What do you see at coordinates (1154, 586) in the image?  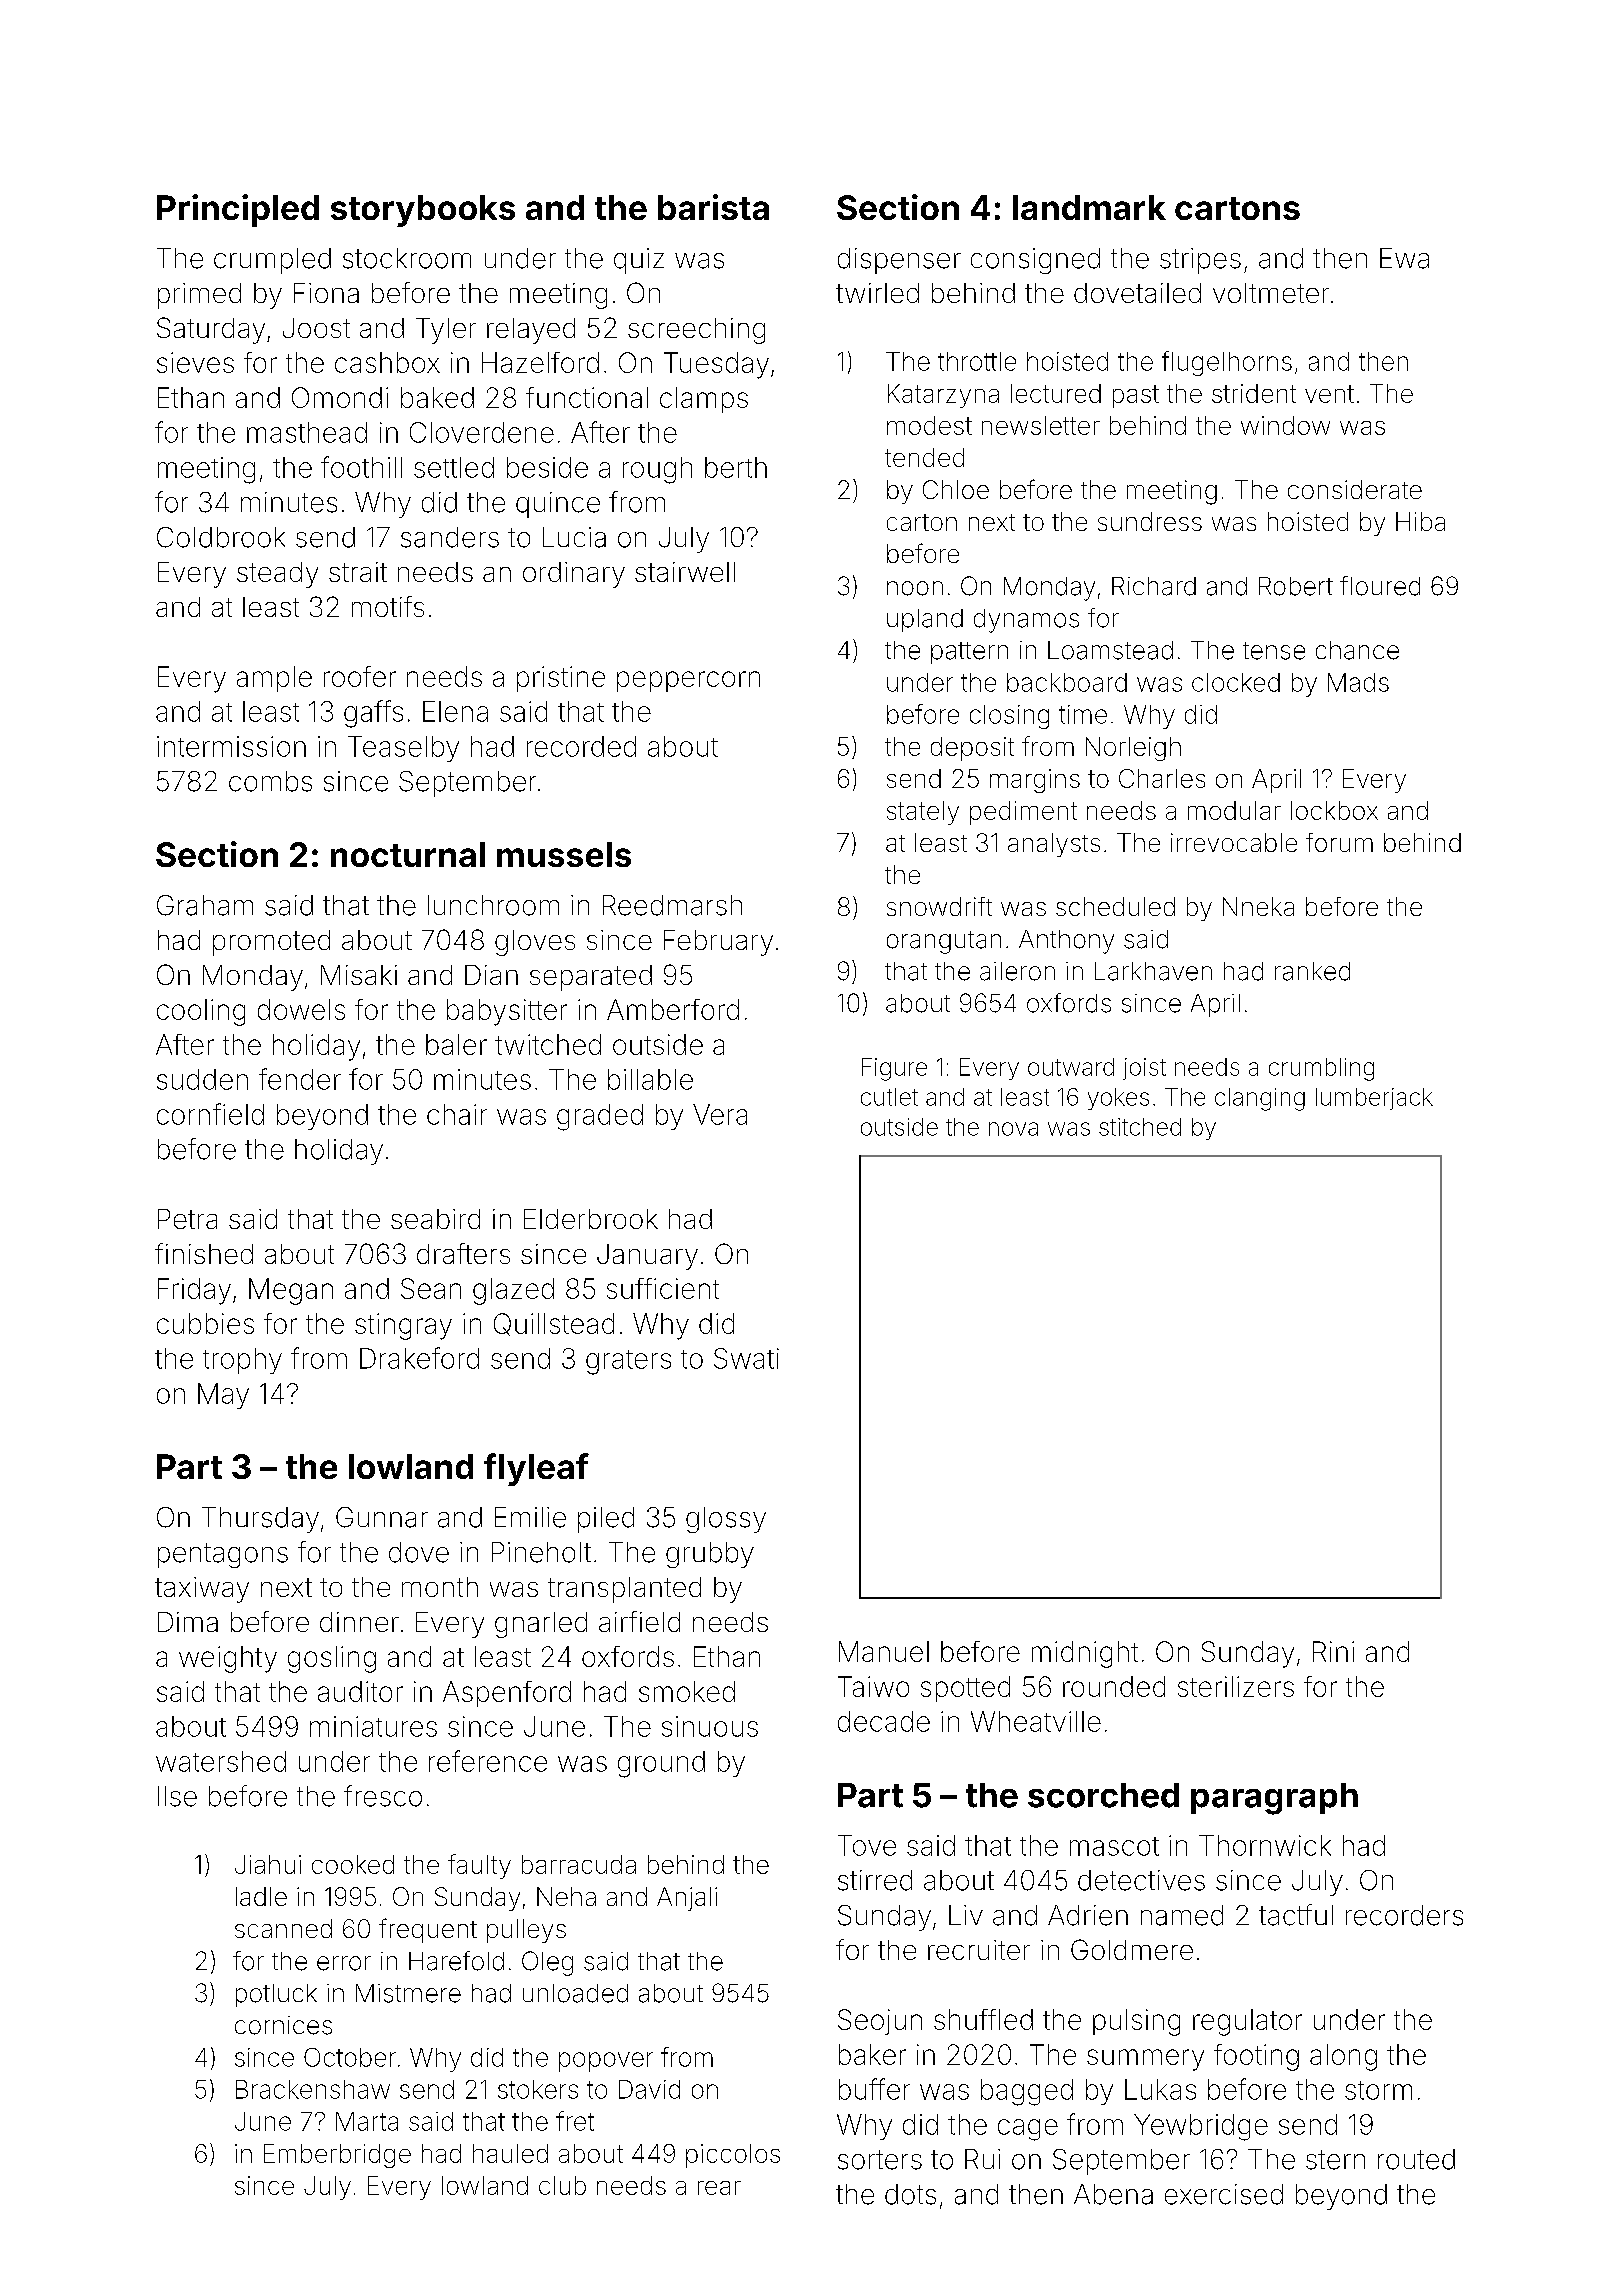 I see `Richard` at bounding box center [1154, 586].
